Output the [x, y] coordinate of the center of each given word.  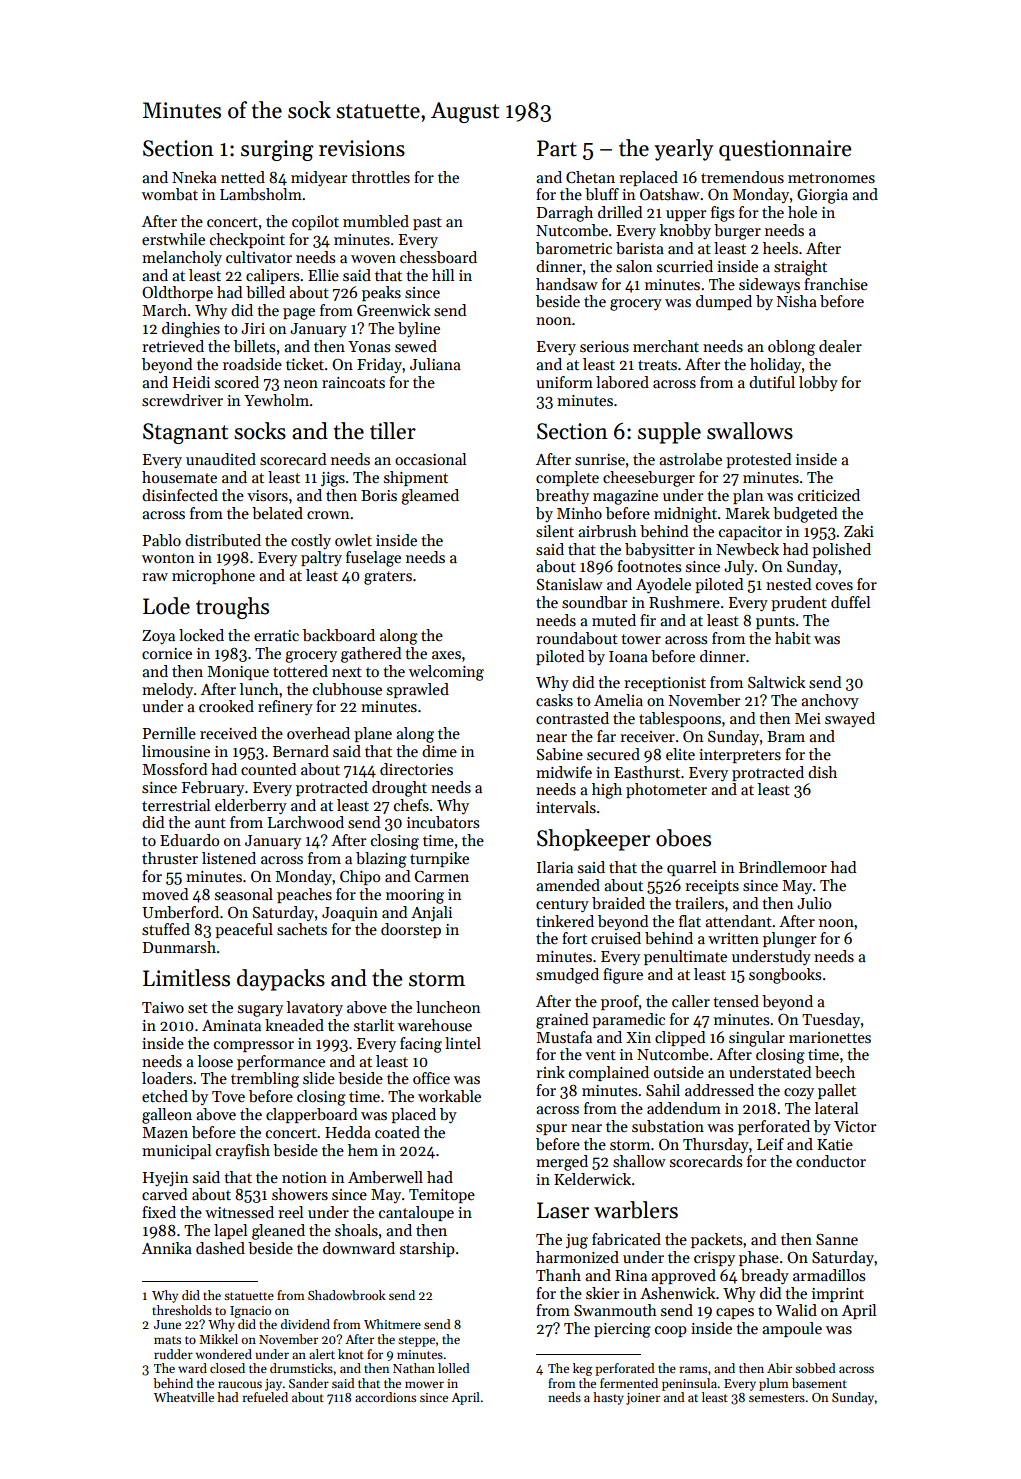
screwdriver [182, 400]
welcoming [446, 673]
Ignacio [250, 1312]
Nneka [194, 177]
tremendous [742, 177]
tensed [736, 1001]
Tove [228, 1096]
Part [557, 148]
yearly [684, 150]
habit [793, 638]
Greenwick [393, 310]
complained [609, 1073]
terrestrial [176, 805]
